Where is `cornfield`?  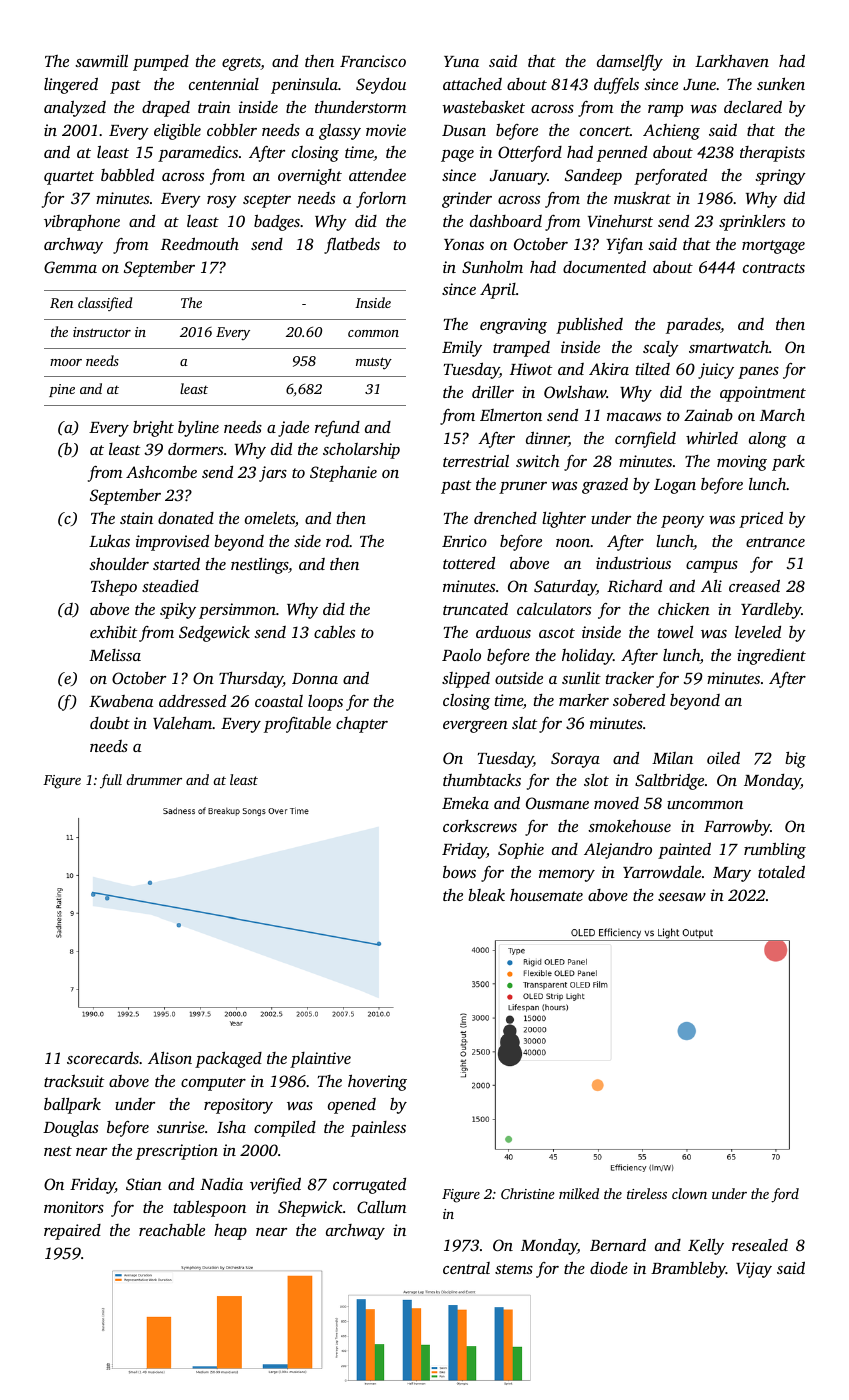 cornfield is located at coordinates (645, 440).
